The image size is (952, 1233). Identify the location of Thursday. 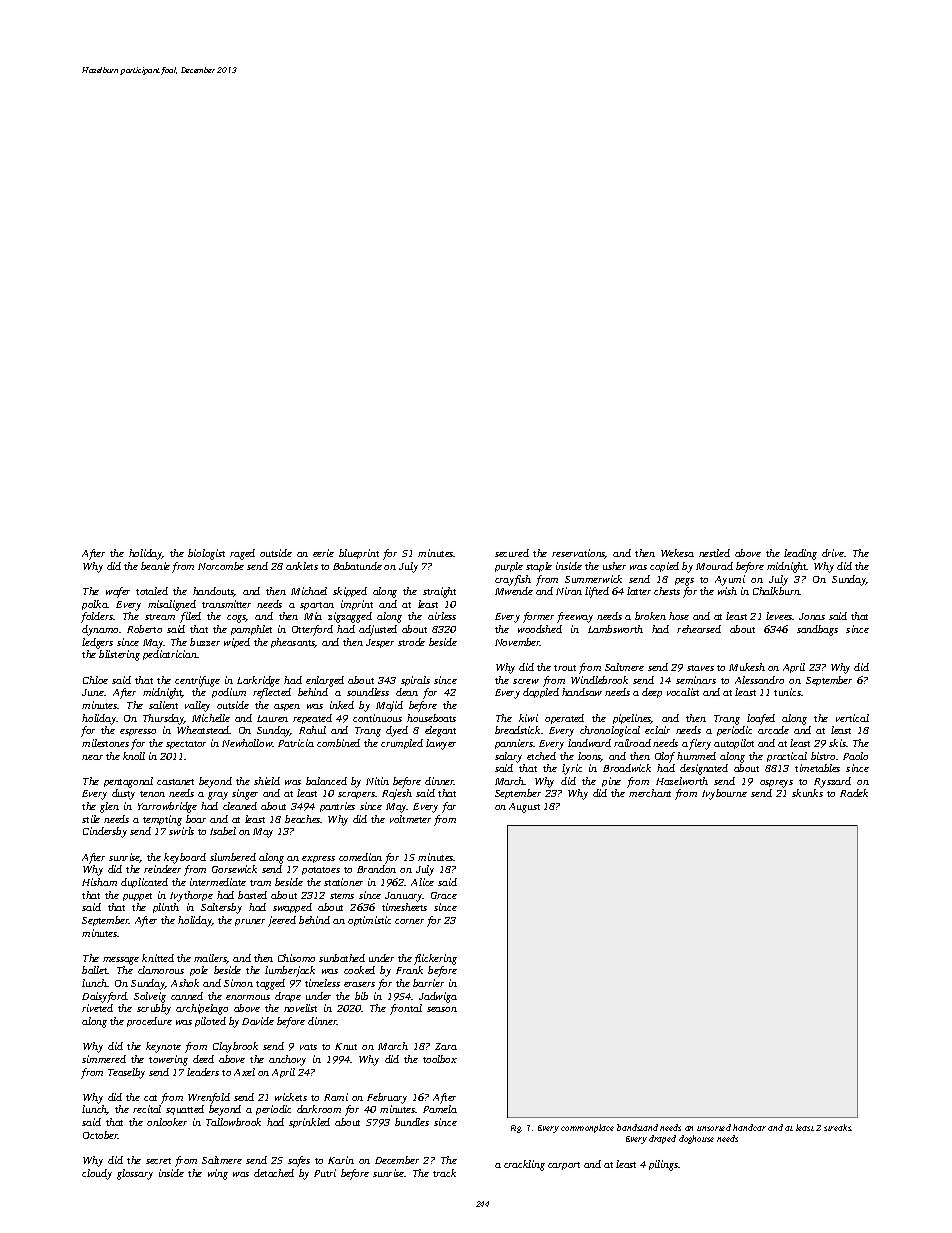
(164, 719).
